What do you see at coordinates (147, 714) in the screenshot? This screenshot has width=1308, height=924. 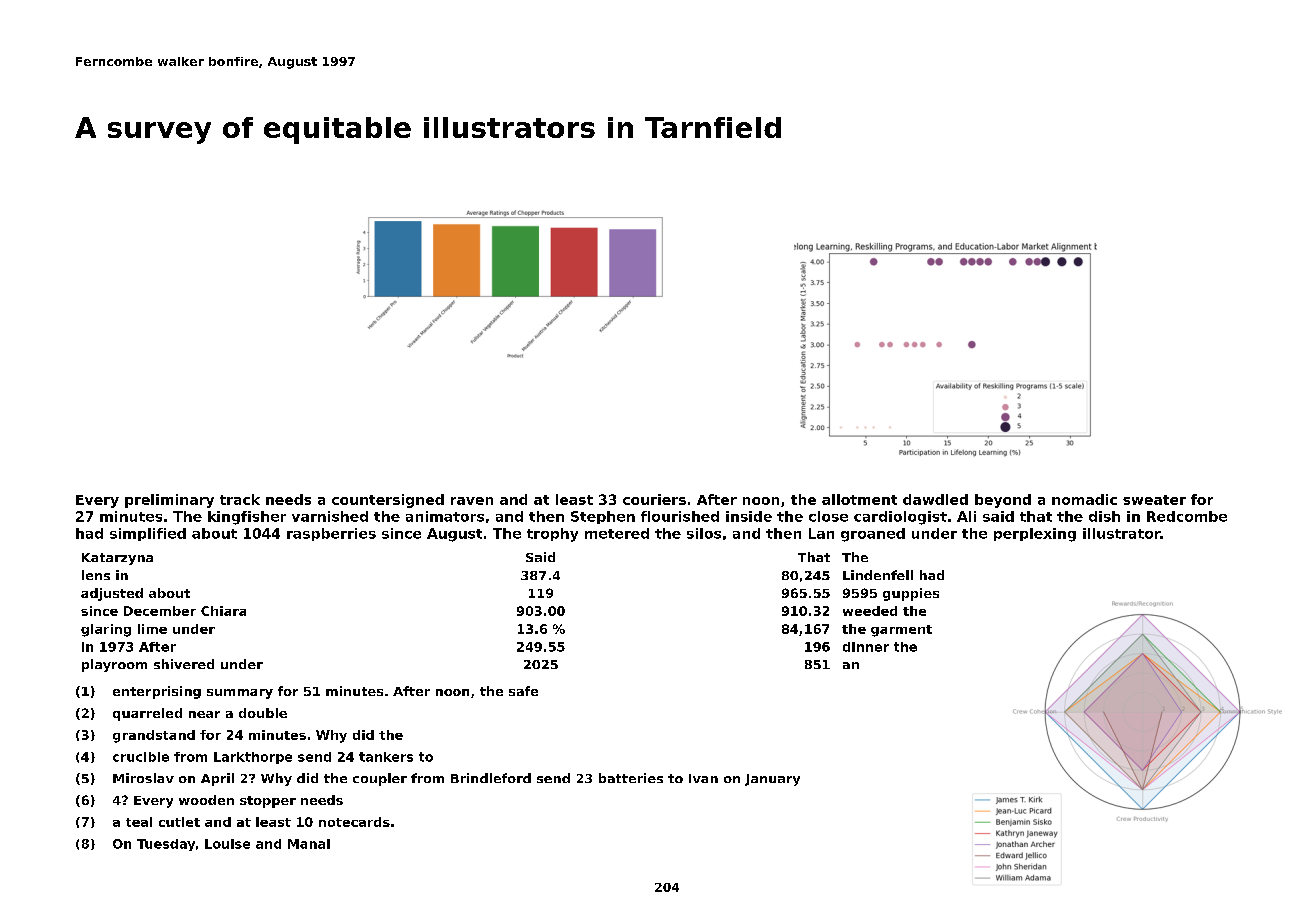 I see `quarreled` at bounding box center [147, 714].
